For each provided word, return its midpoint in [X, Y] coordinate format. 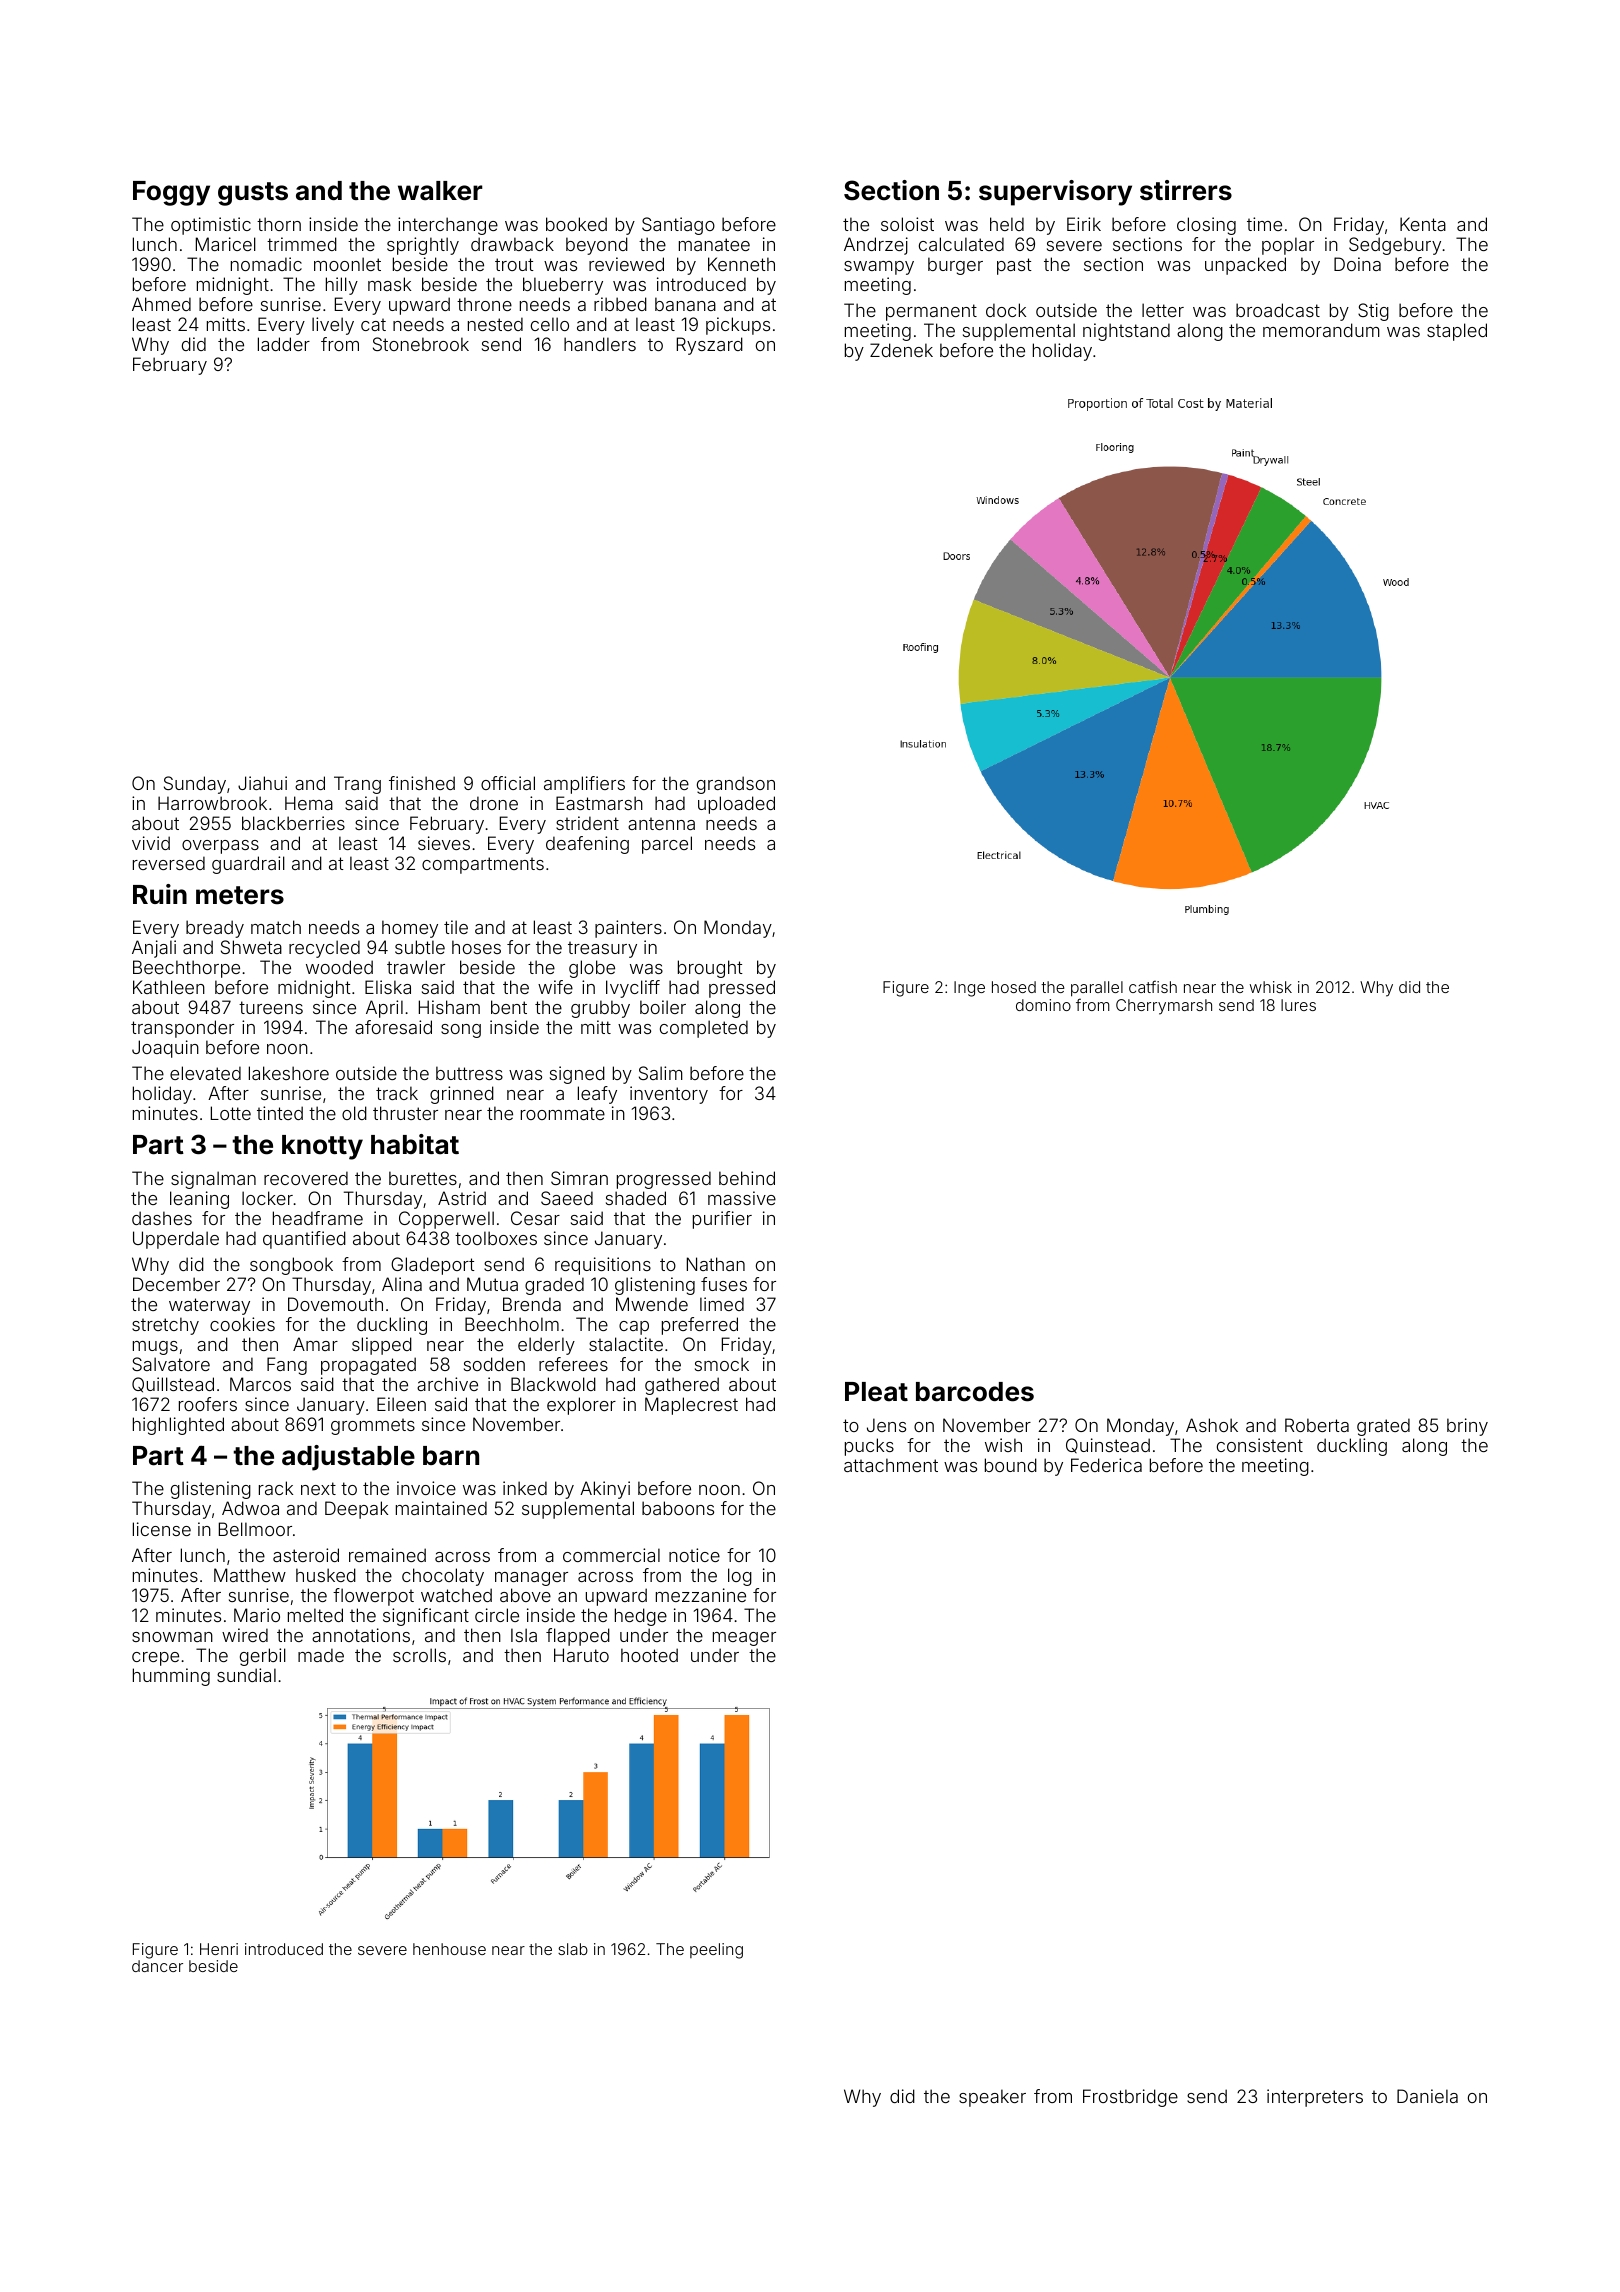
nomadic [266, 264]
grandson [736, 785]
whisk [1271, 987]
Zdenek [901, 350]
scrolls [419, 1655]
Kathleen [169, 987]
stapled [1457, 332]
